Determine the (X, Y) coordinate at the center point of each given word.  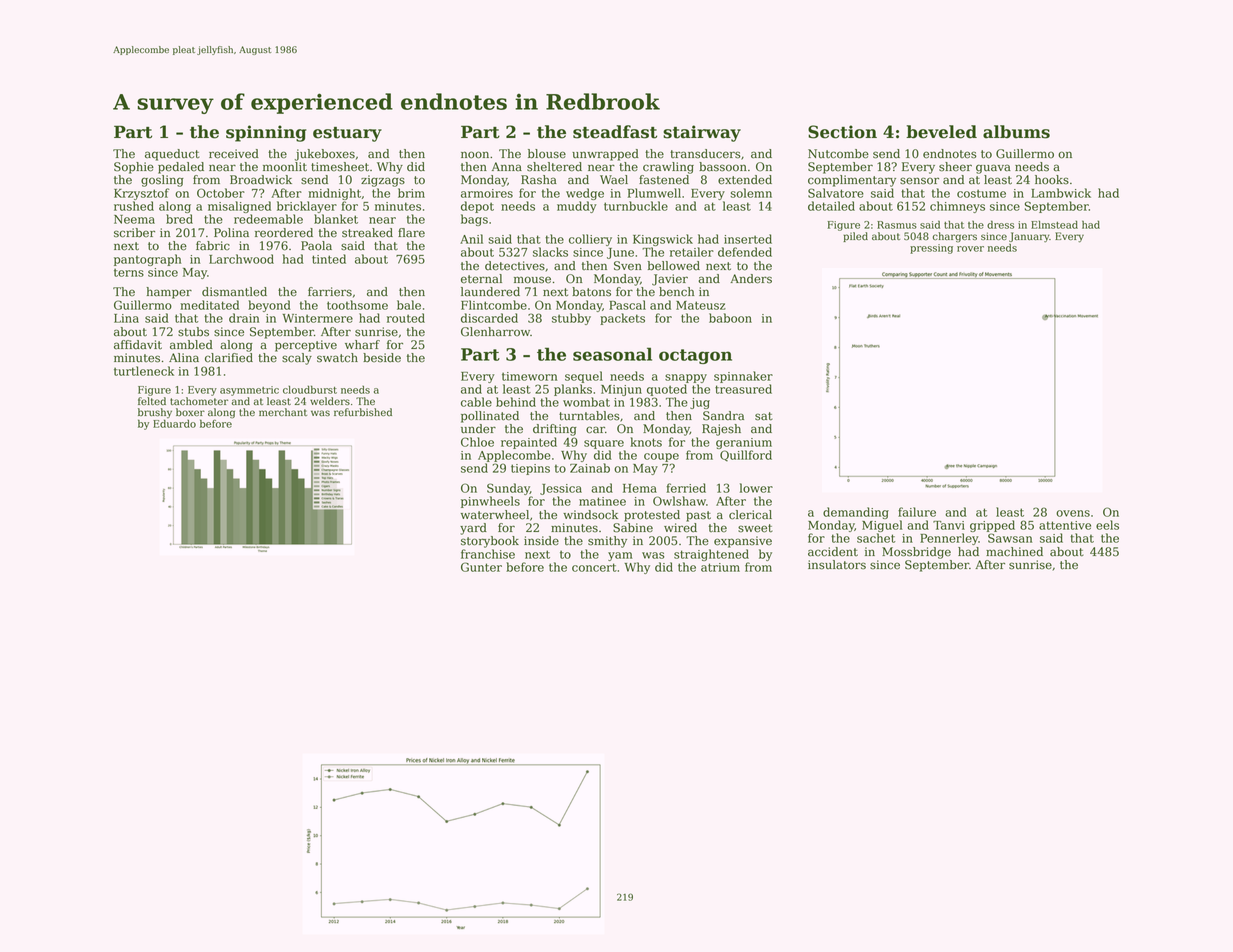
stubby (571, 319)
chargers (954, 237)
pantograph (147, 260)
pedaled (181, 168)
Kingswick (663, 240)
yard (473, 529)
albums (1016, 132)
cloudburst (310, 389)
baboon (730, 318)
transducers (705, 154)
